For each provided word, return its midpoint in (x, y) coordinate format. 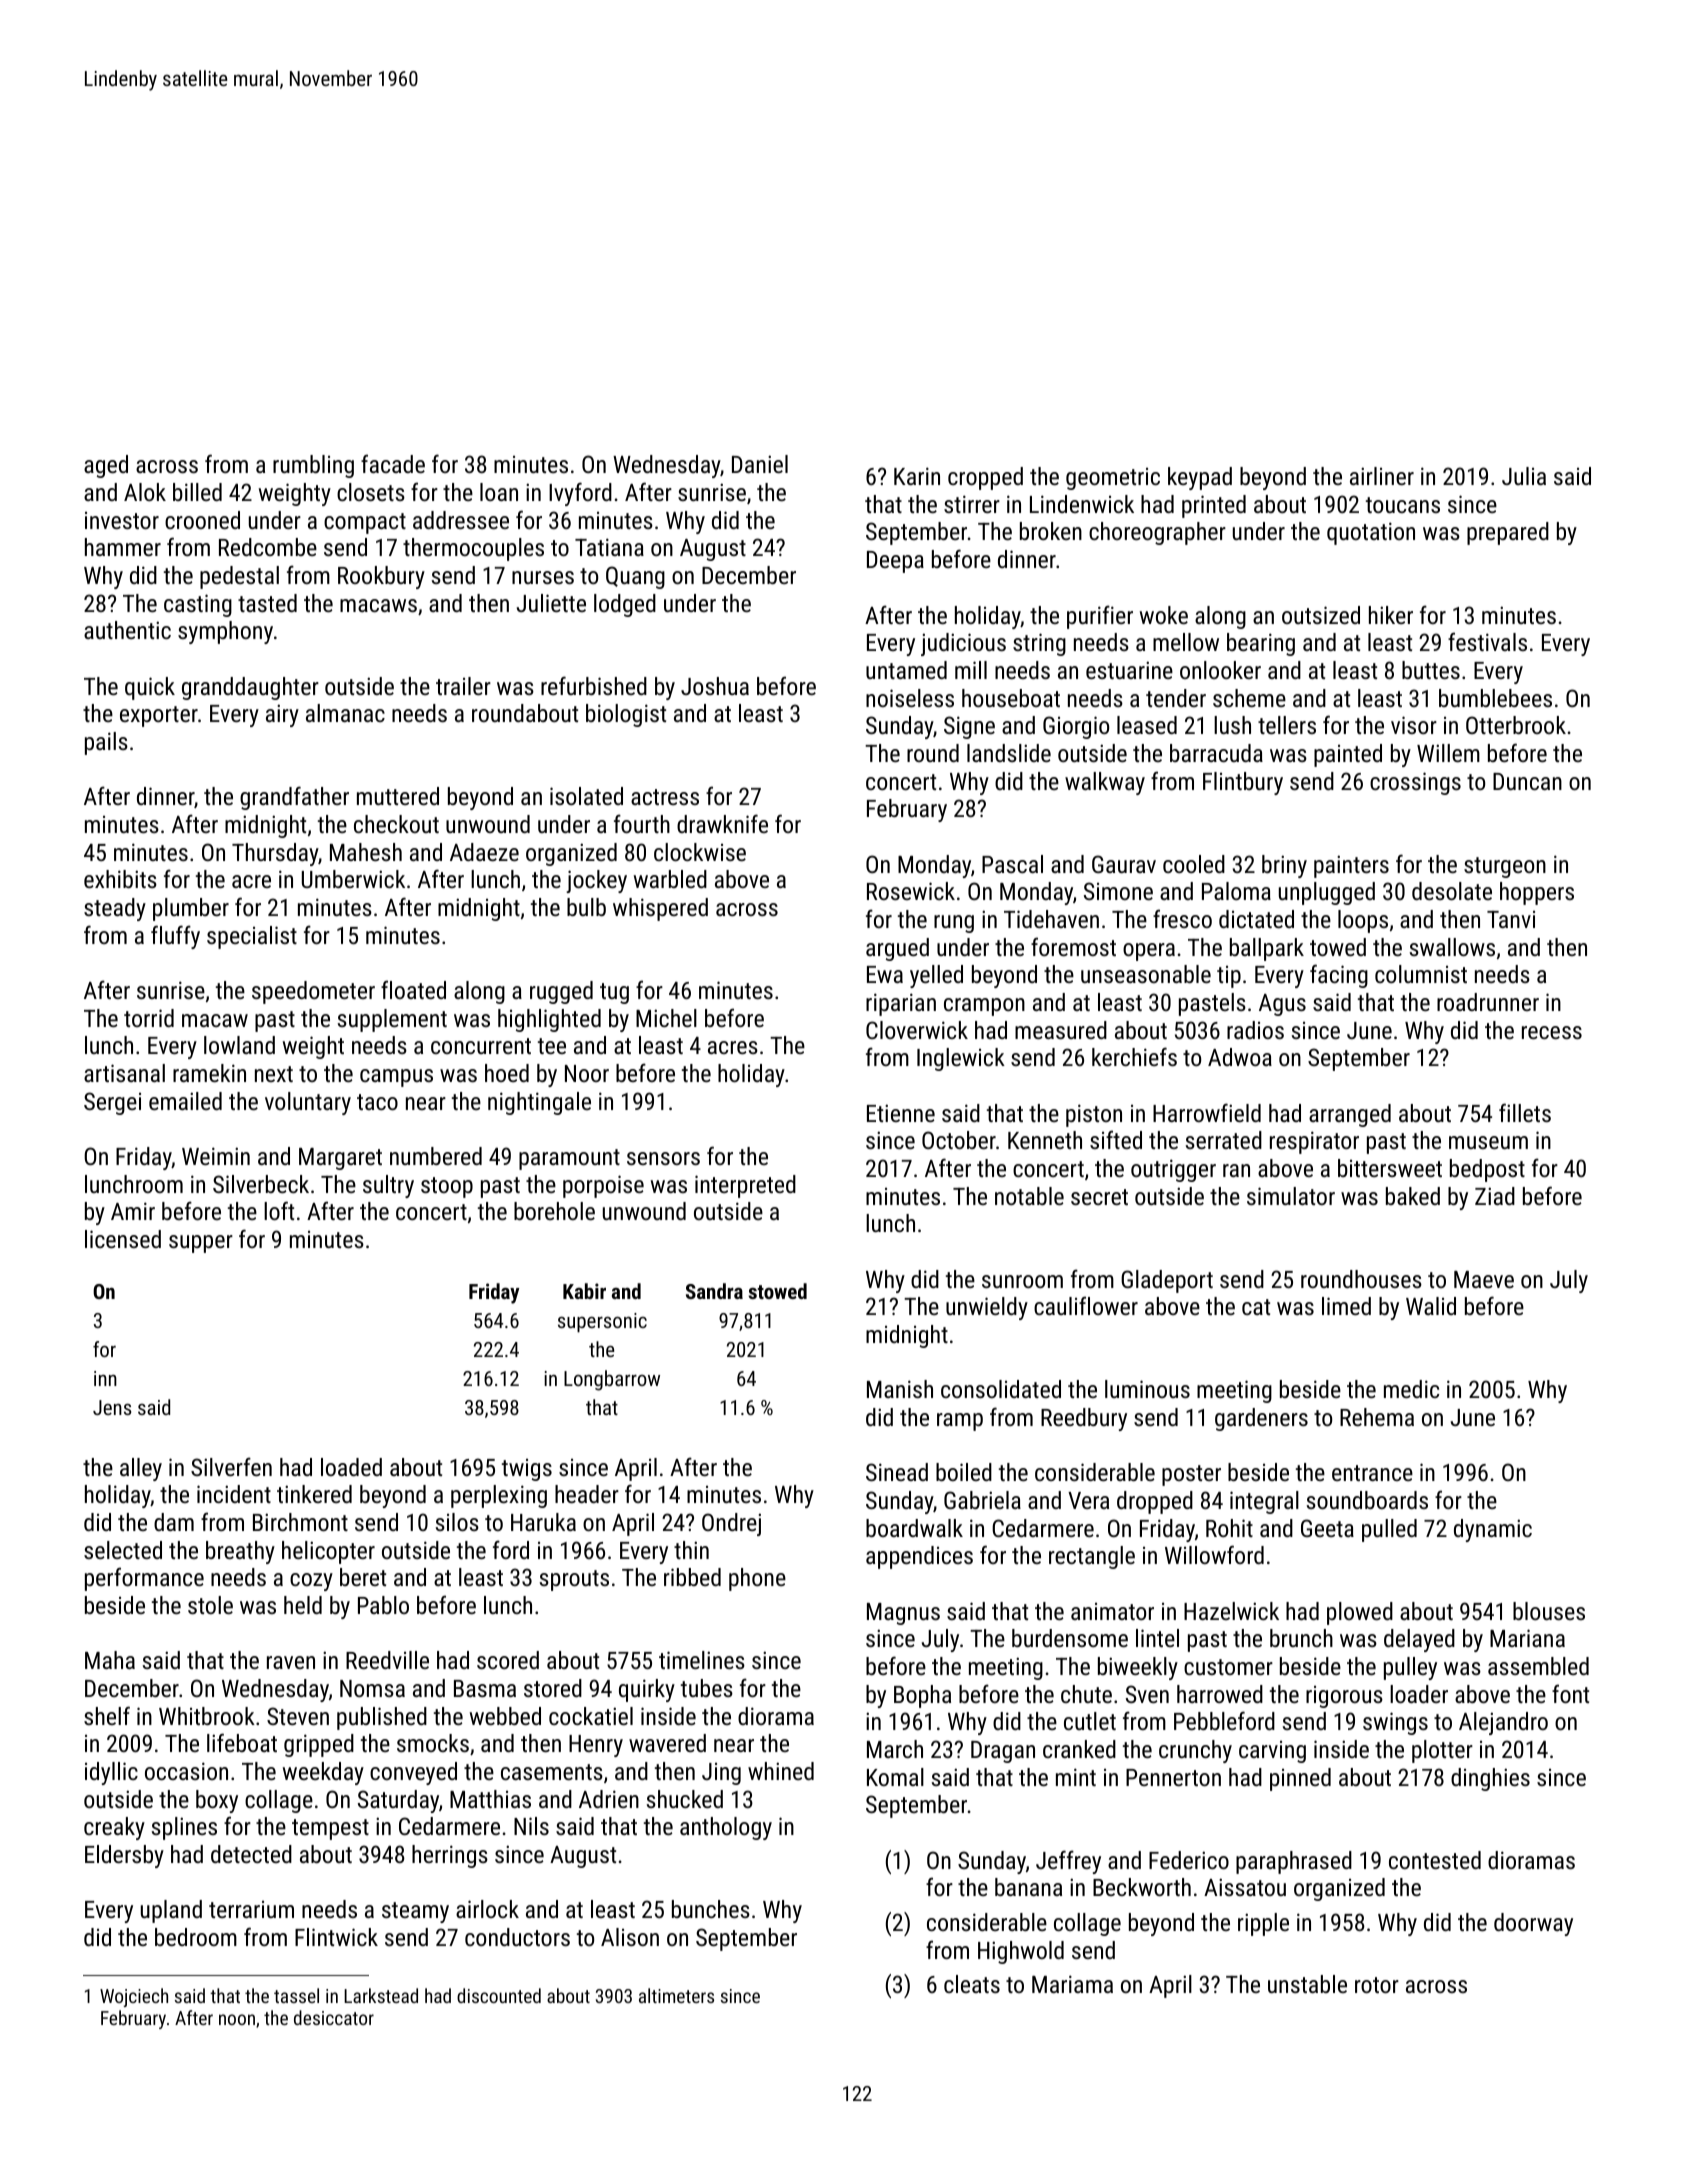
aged (106, 466)
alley (141, 1469)
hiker (1391, 615)
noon (237, 2019)
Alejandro (1503, 1723)
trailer (463, 686)
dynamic (1493, 1530)
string (1039, 644)
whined (781, 1771)
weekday (323, 1773)
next (274, 1074)
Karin (917, 476)
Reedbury (1084, 1419)
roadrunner (1488, 1002)
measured (1061, 1030)
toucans (1403, 505)
